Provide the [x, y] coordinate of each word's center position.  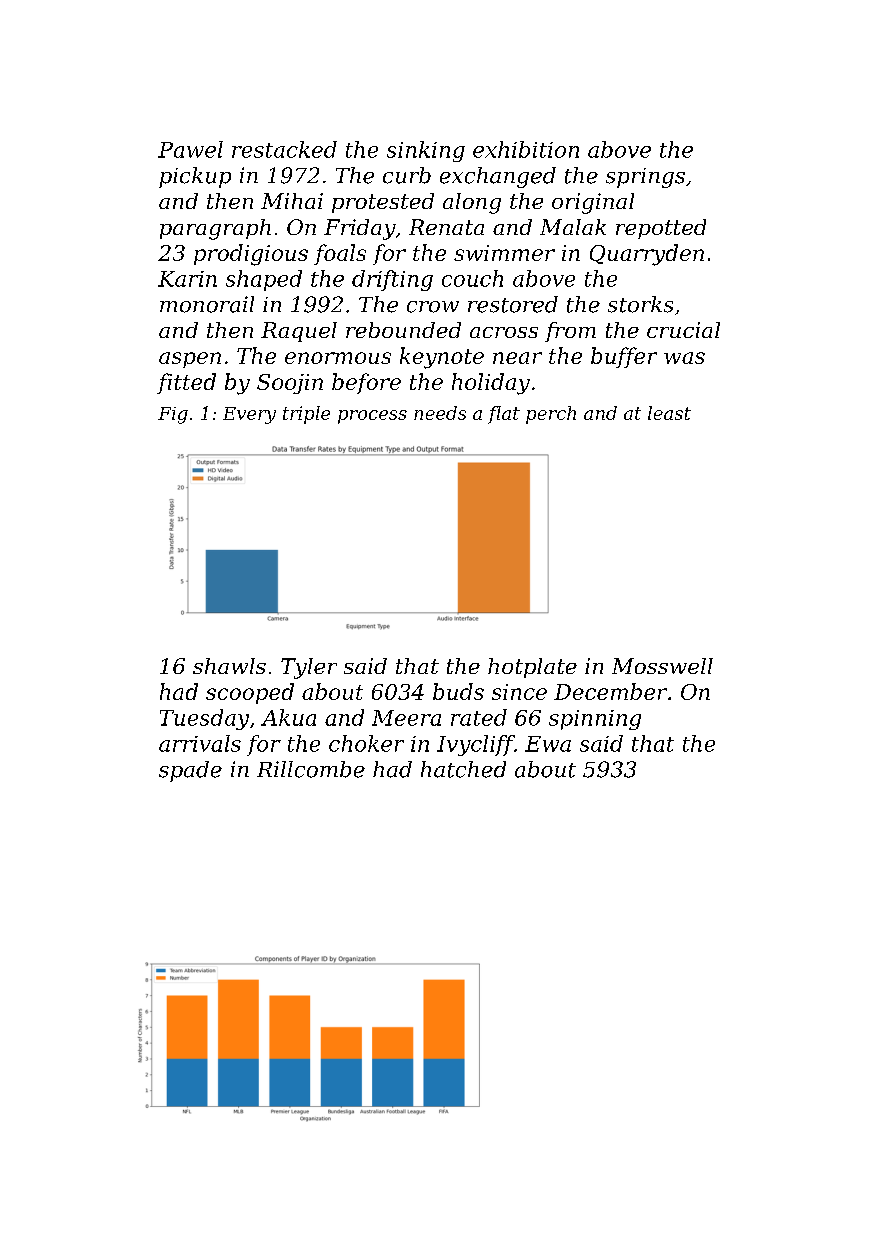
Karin [187, 279]
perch [551, 415]
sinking [426, 151]
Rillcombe [311, 769]
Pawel [190, 149]
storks [640, 304]
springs [645, 178]
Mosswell [662, 666]
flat [504, 415]
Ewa [548, 744]
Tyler [309, 668]
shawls [229, 666]
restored [513, 304]
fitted [186, 383]
